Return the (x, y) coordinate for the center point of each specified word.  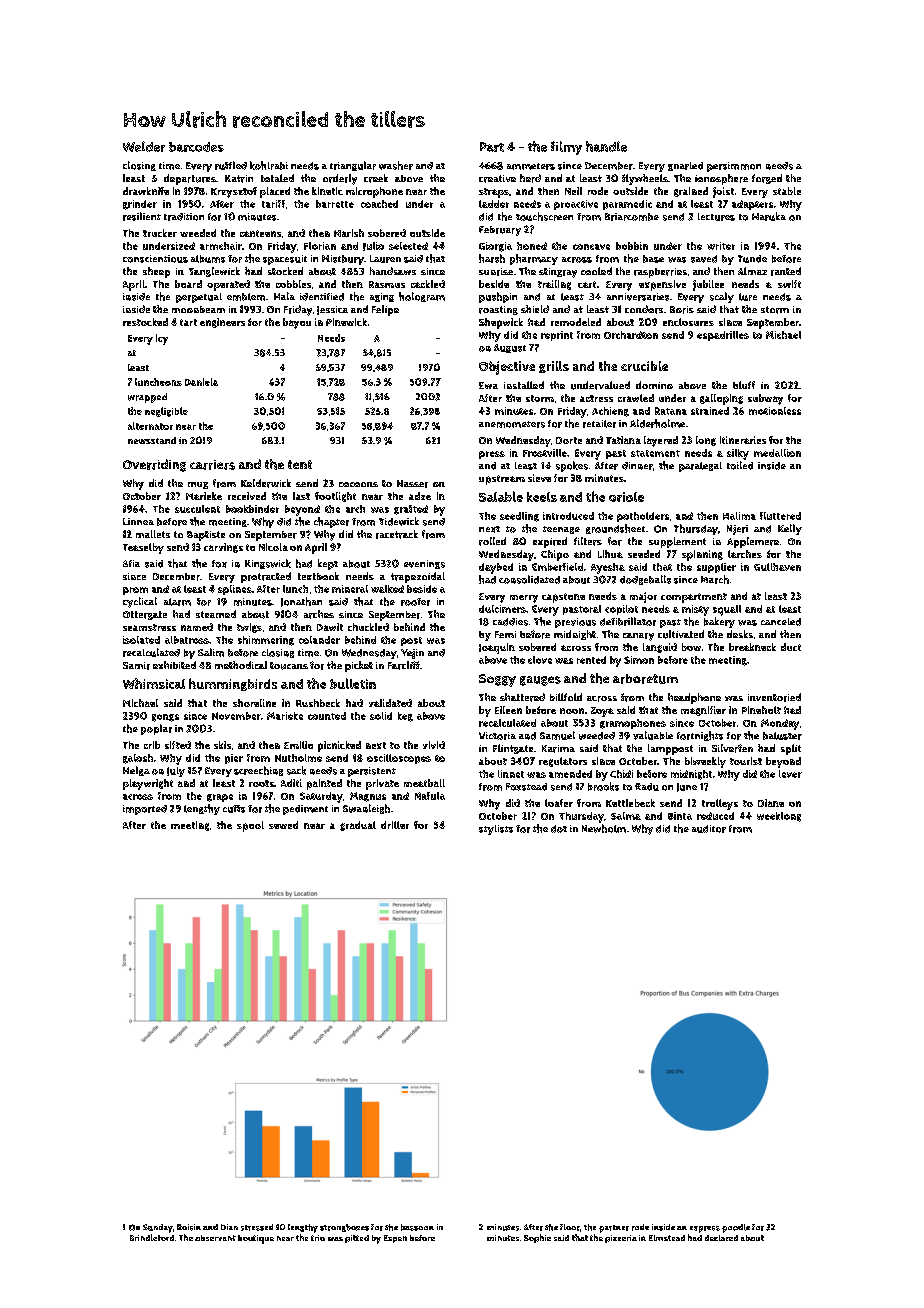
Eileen (508, 710)
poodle (736, 1228)
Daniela (201, 382)
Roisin (189, 1227)
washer (396, 165)
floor (570, 1227)
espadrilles (723, 336)
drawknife (146, 191)
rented (591, 660)
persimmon (734, 167)
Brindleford (152, 1237)
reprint (557, 336)
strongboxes (344, 1228)
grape (220, 798)
